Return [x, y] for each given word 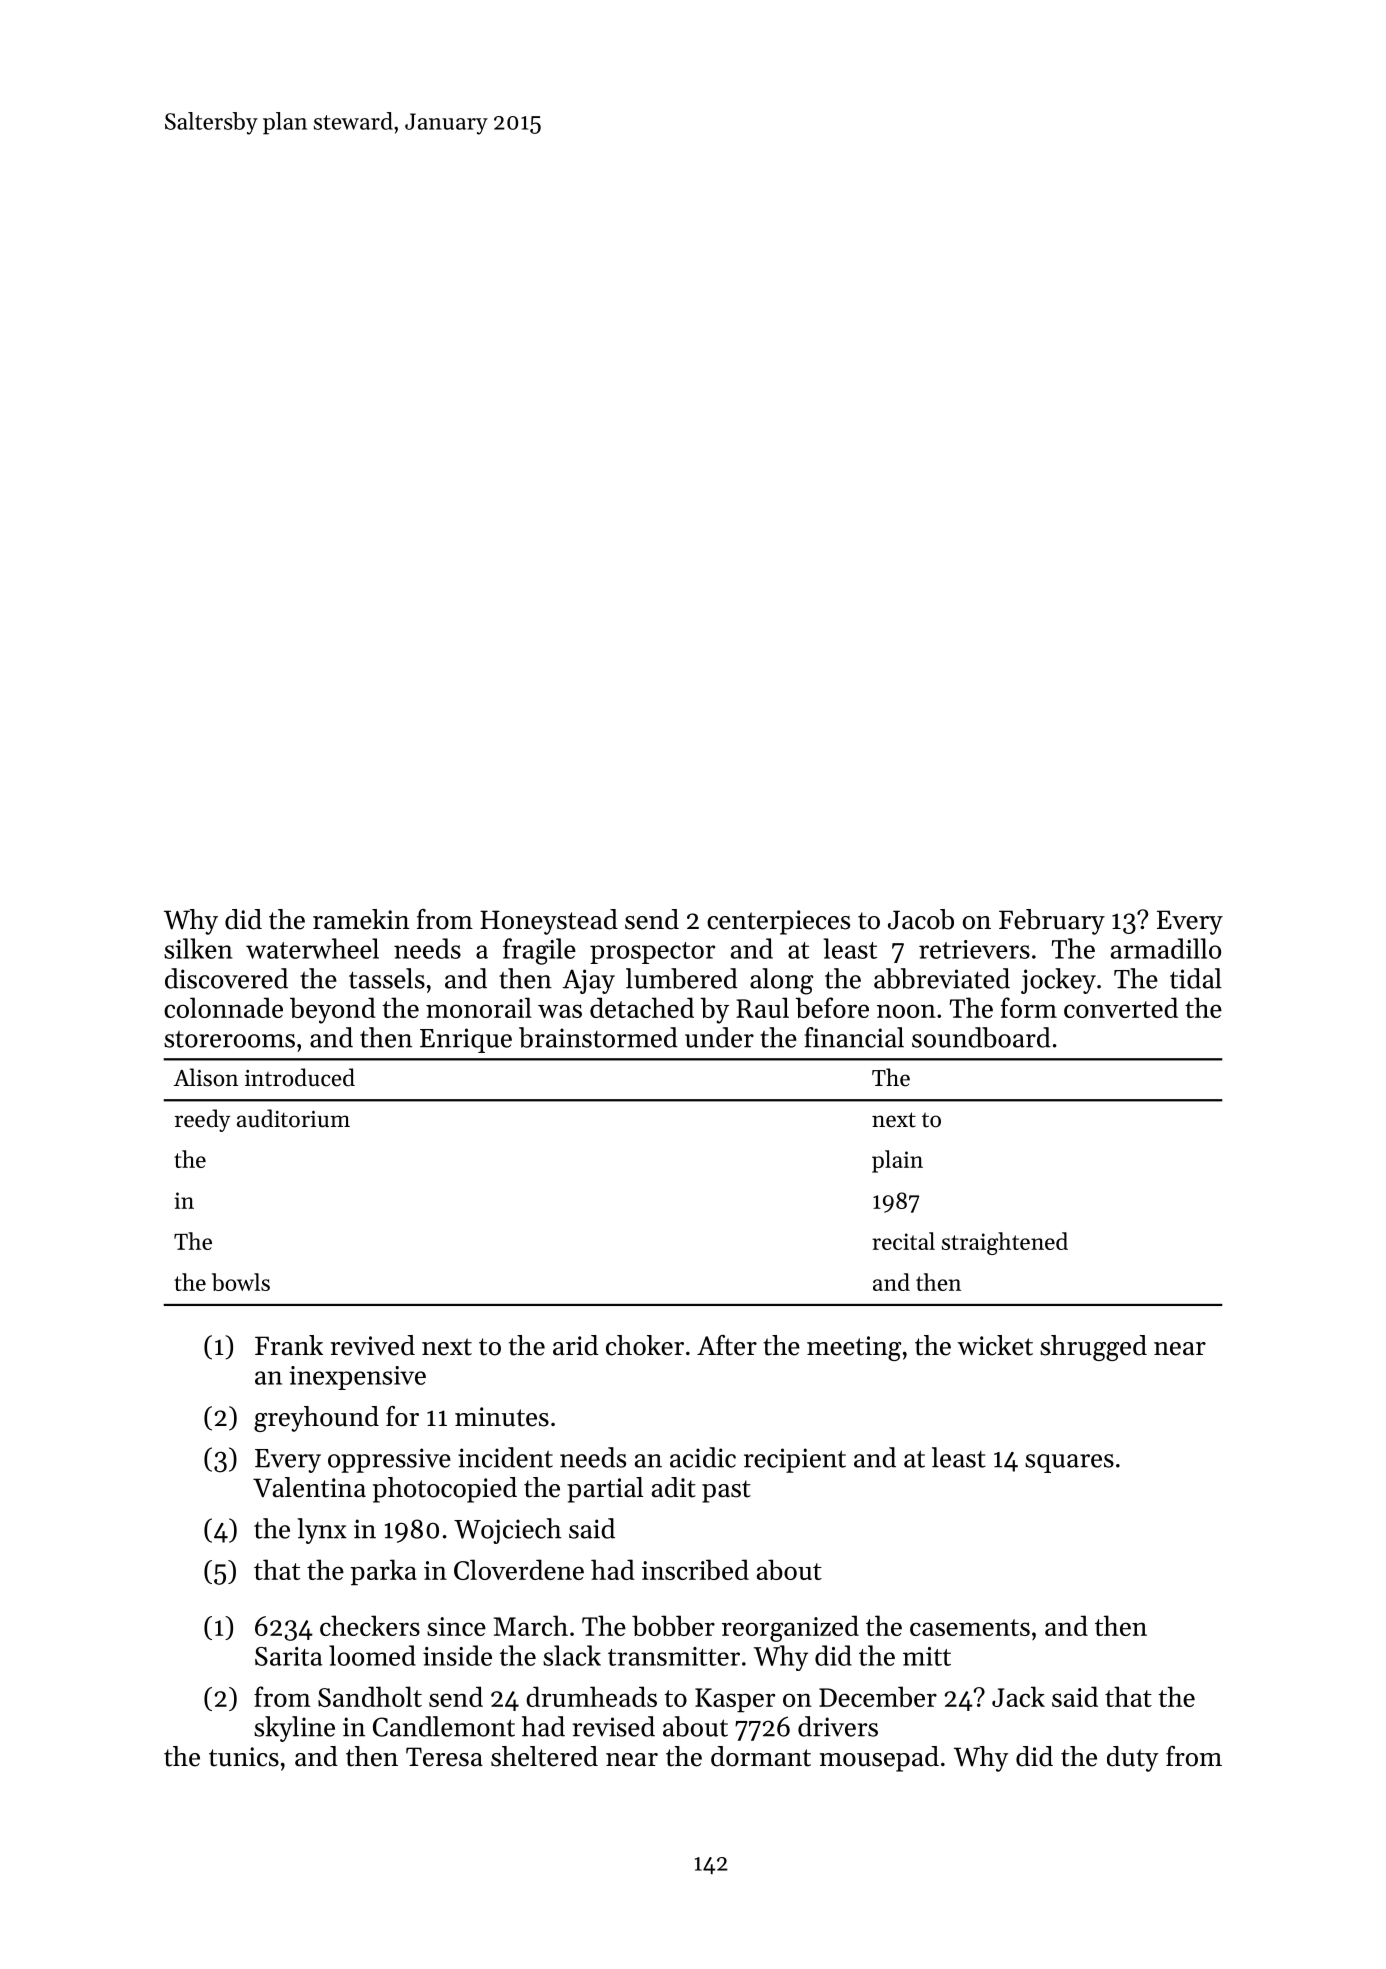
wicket [995, 1345]
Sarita [288, 1656]
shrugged [1093, 1348]
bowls [241, 1282]
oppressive [389, 1460]
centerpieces [778, 922]
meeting [854, 1348]
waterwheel [312, 948]
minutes [502, 1417]
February [1052, 922]
